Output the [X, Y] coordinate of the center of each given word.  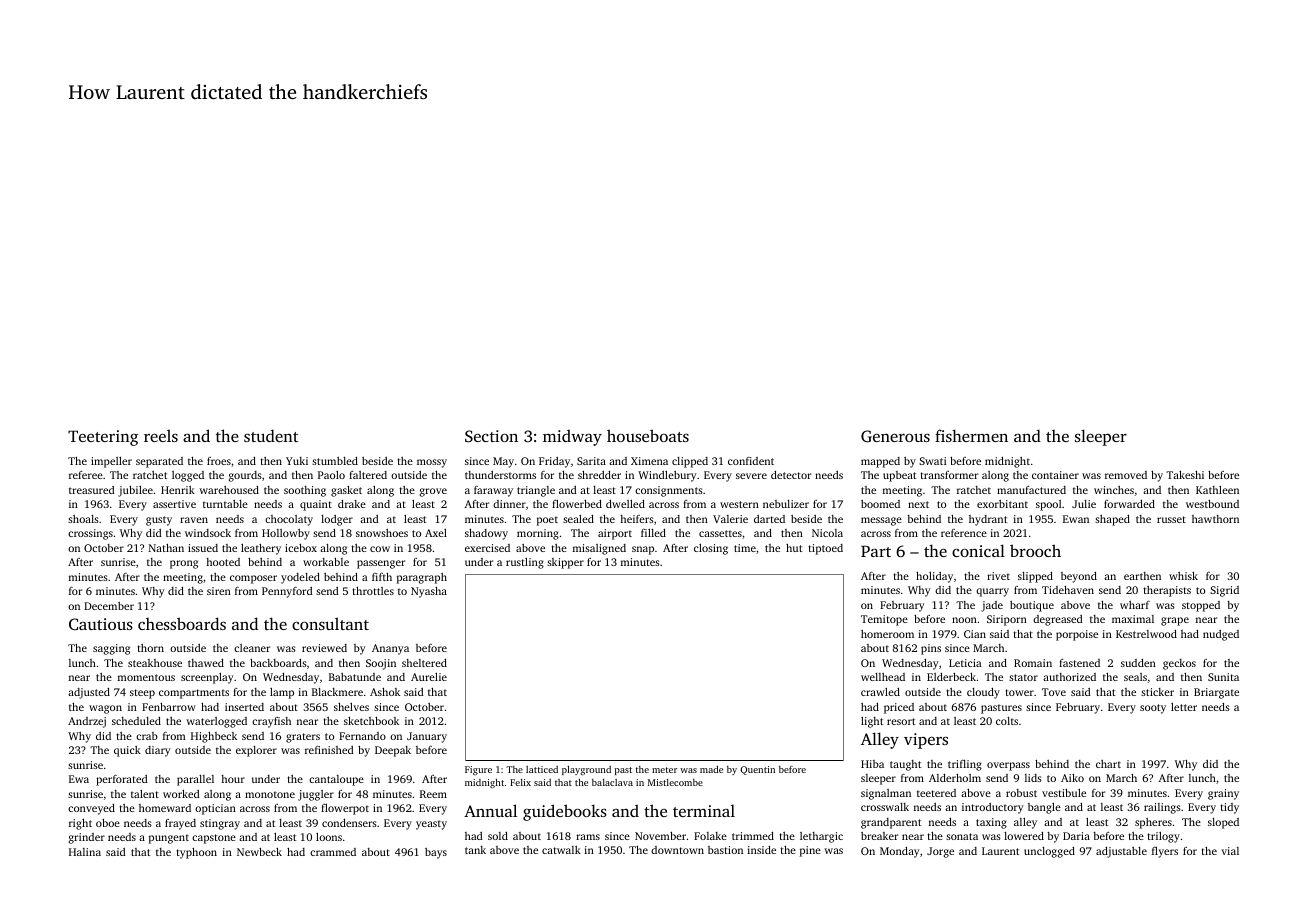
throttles [373, 591]
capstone [214, 839]
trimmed [753, 836]
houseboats [648, 435]
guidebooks [565, 812]
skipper [565, 563]
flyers [1165, 852]
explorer [256, 751]
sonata [962, 836]
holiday [934, 577]
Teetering [103, 438]
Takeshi [1185, 475]
